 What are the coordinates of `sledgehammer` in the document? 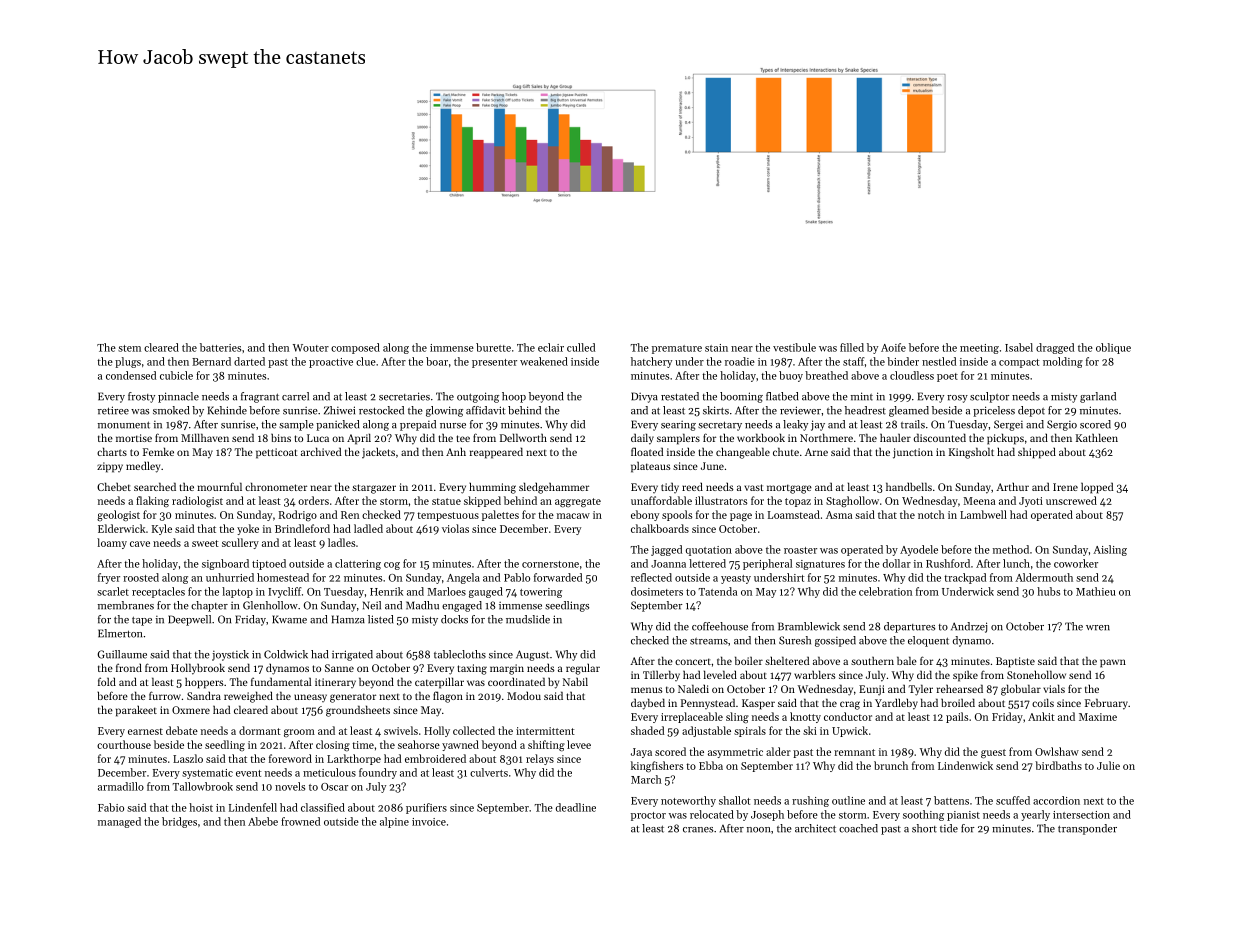 It's located at (554, 488).
